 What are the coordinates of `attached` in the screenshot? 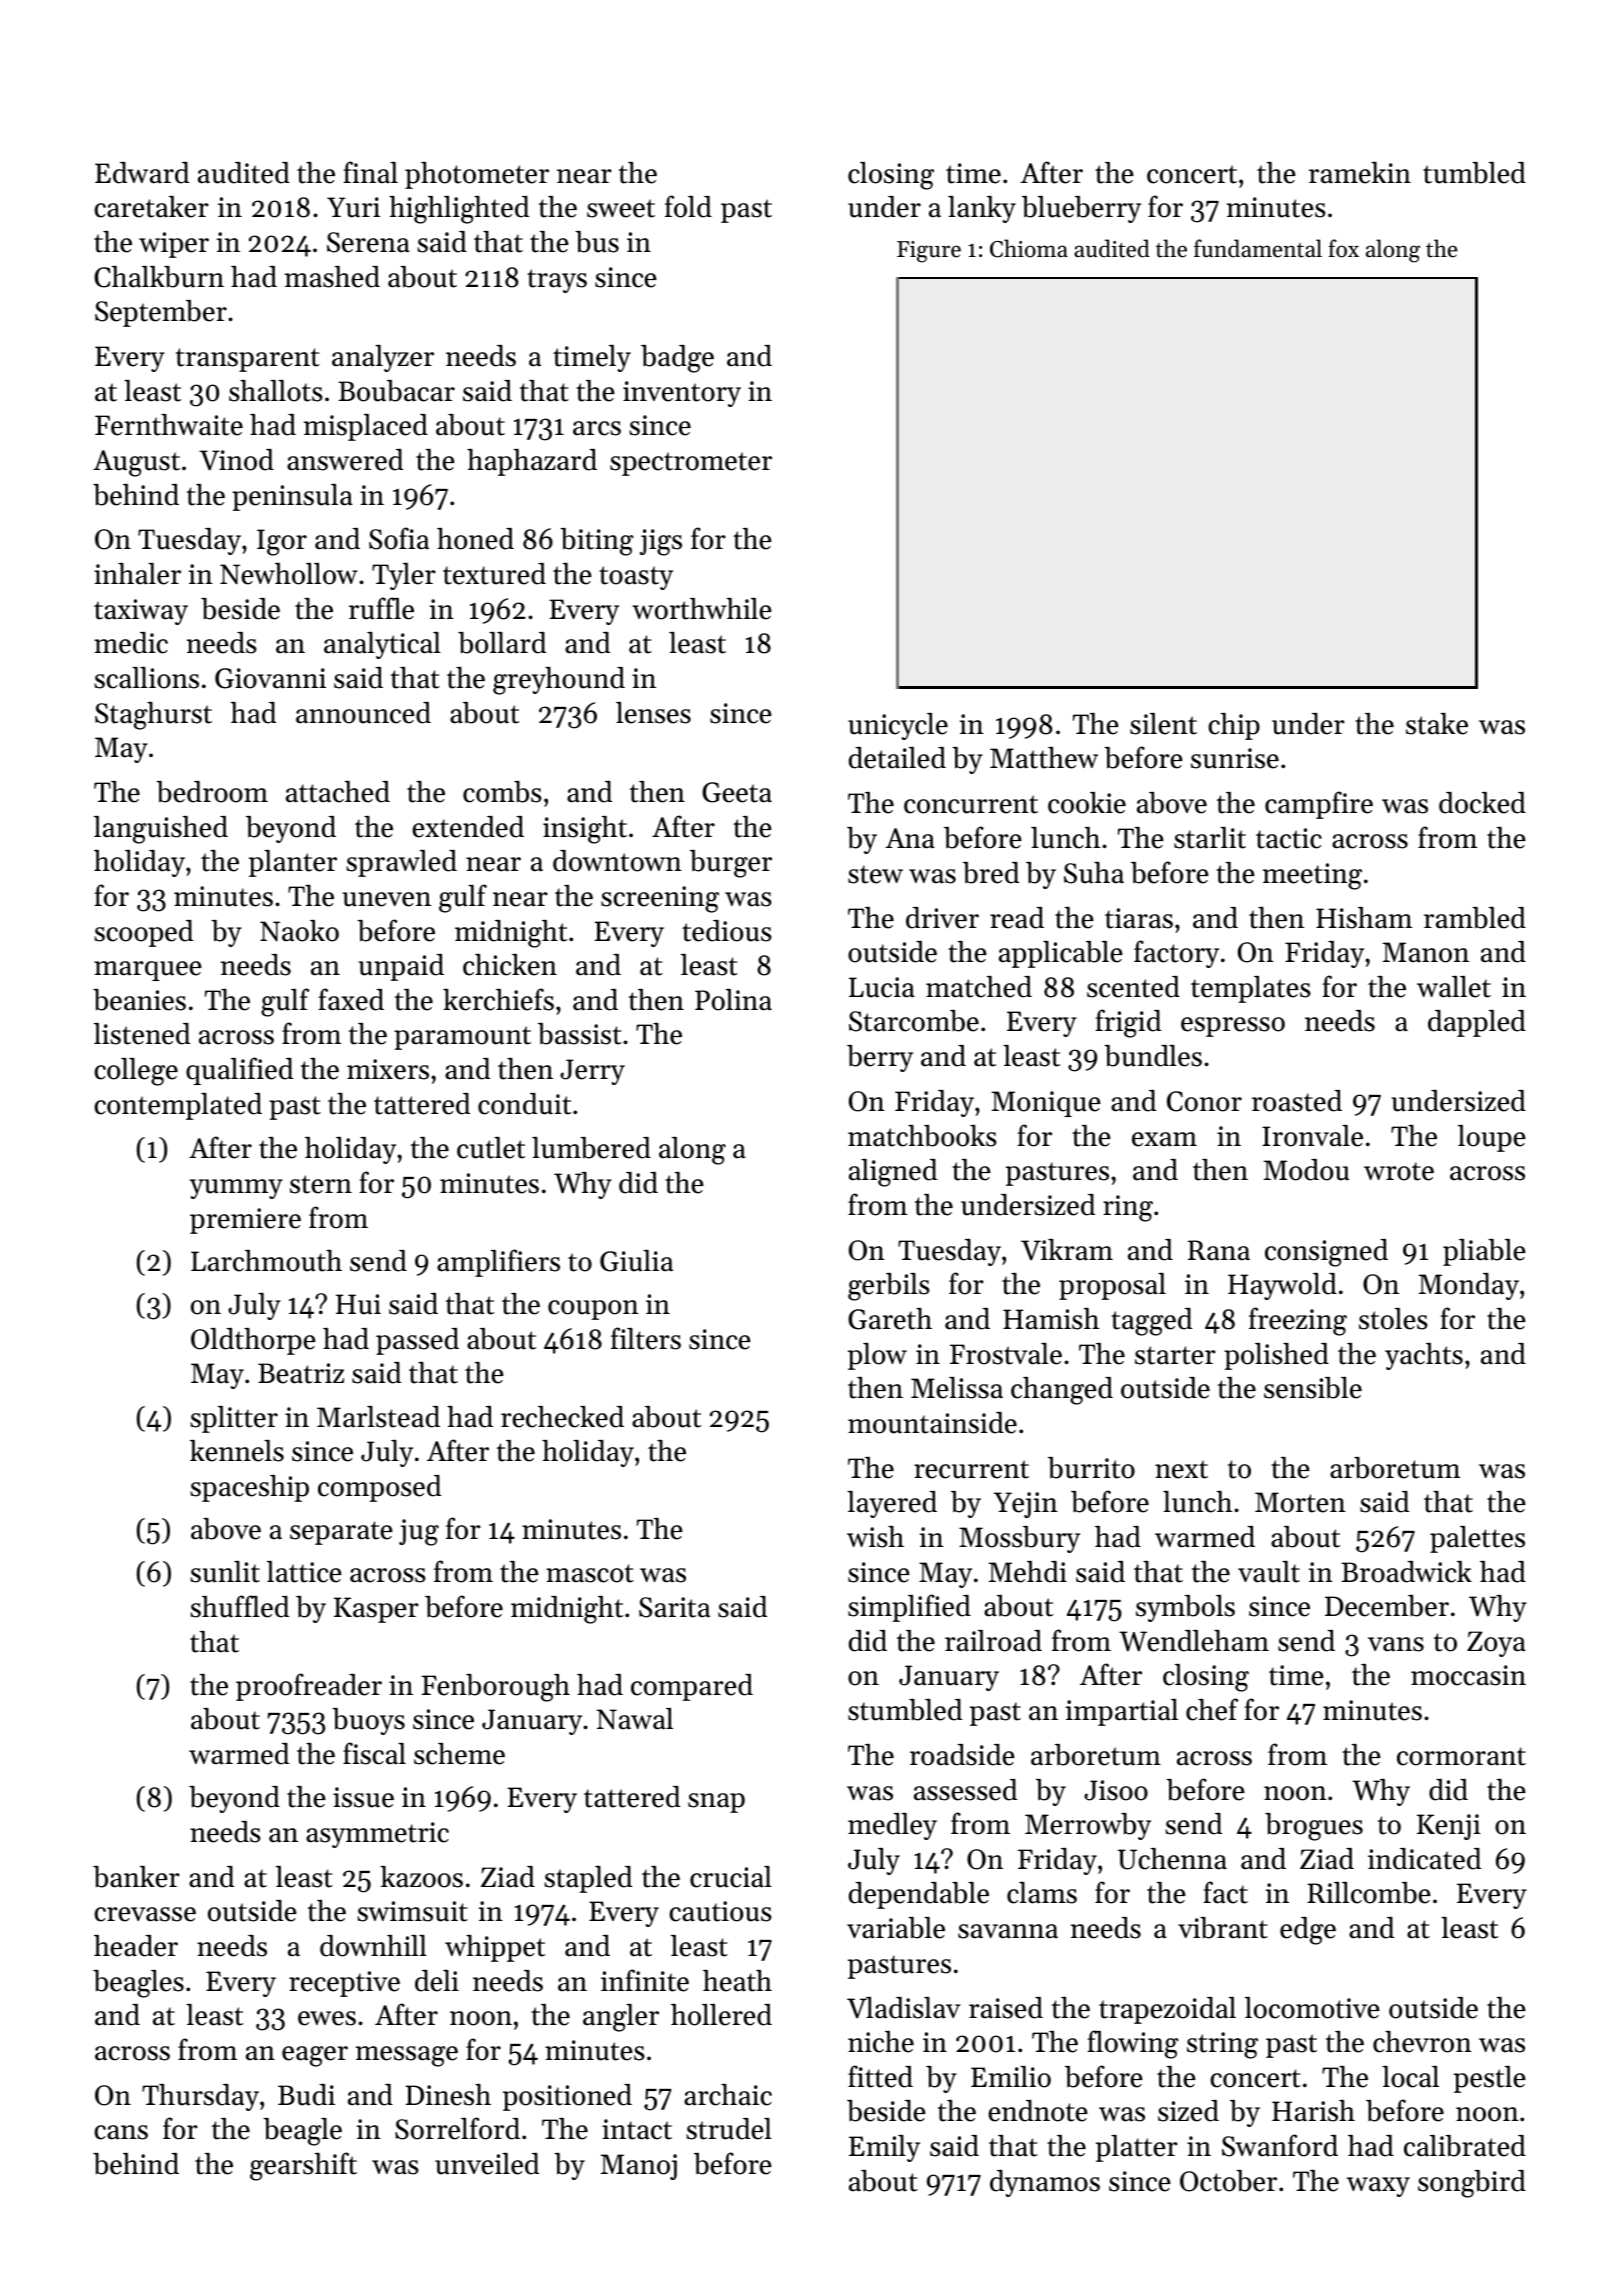 It's located at (338, 792).
